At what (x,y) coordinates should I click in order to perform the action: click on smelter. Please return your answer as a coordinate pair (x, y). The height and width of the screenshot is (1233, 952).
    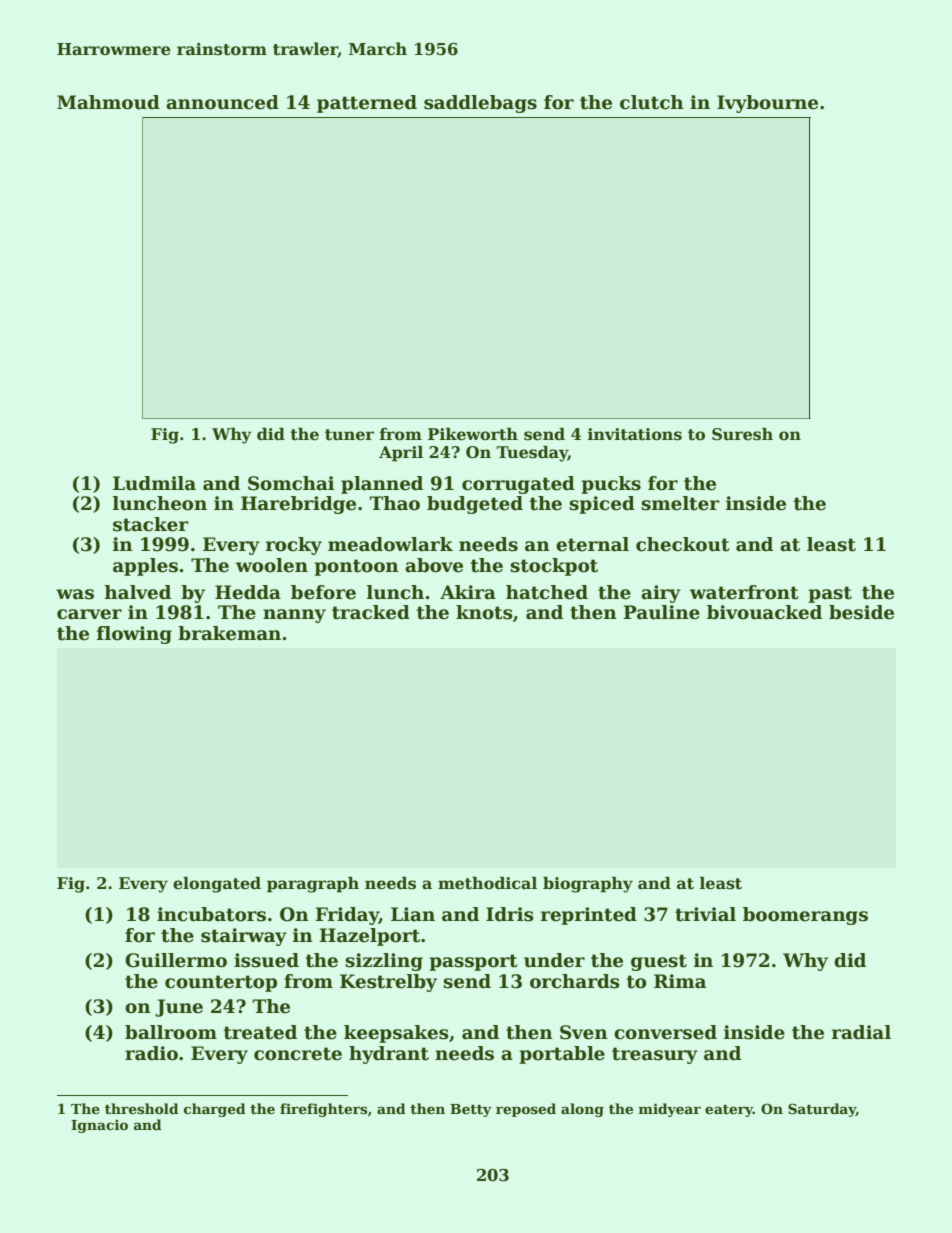
    Looking at the image, I should click on (680, 503).
